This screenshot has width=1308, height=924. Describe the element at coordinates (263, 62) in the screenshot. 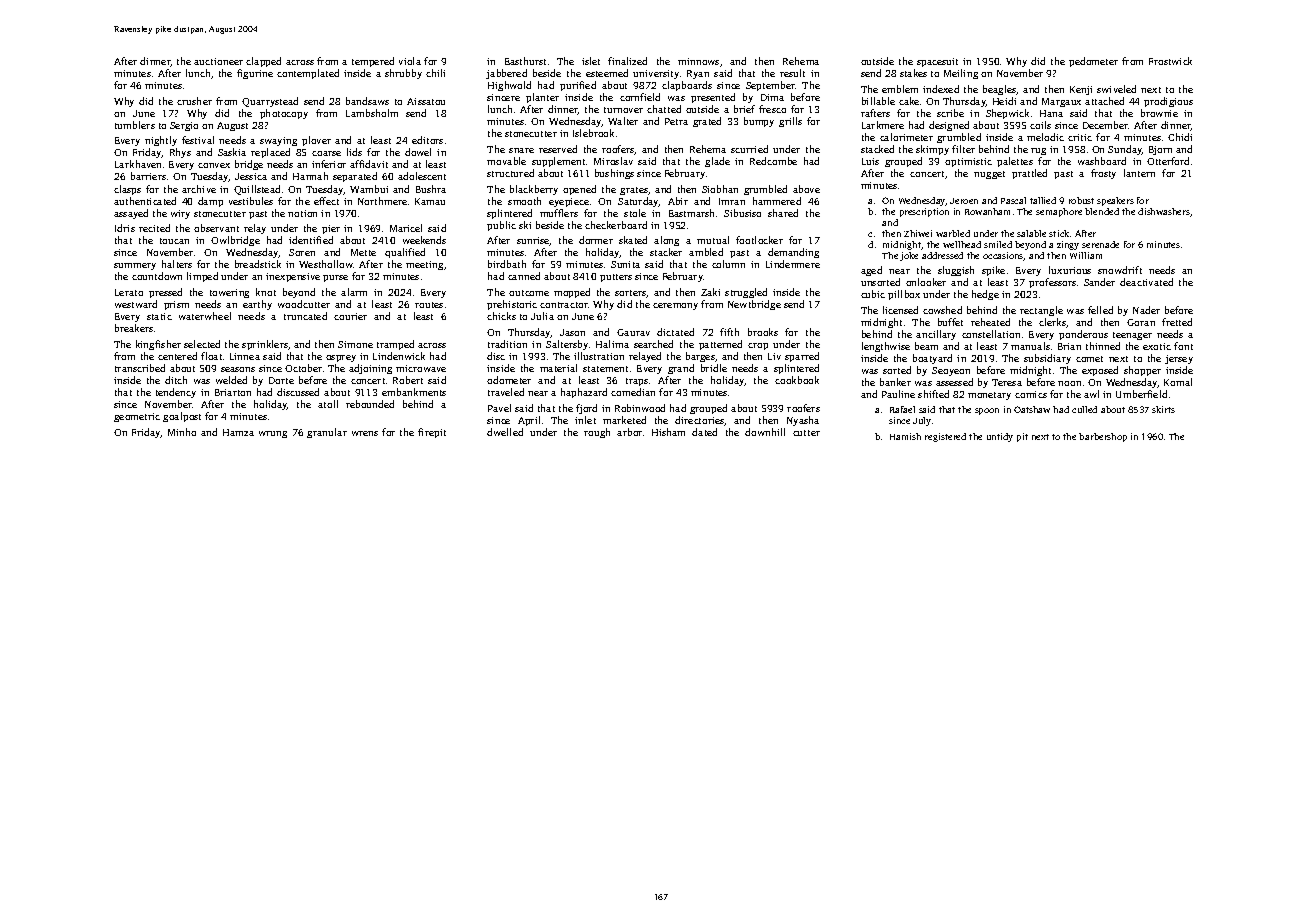

I see `clapped` at that location.
